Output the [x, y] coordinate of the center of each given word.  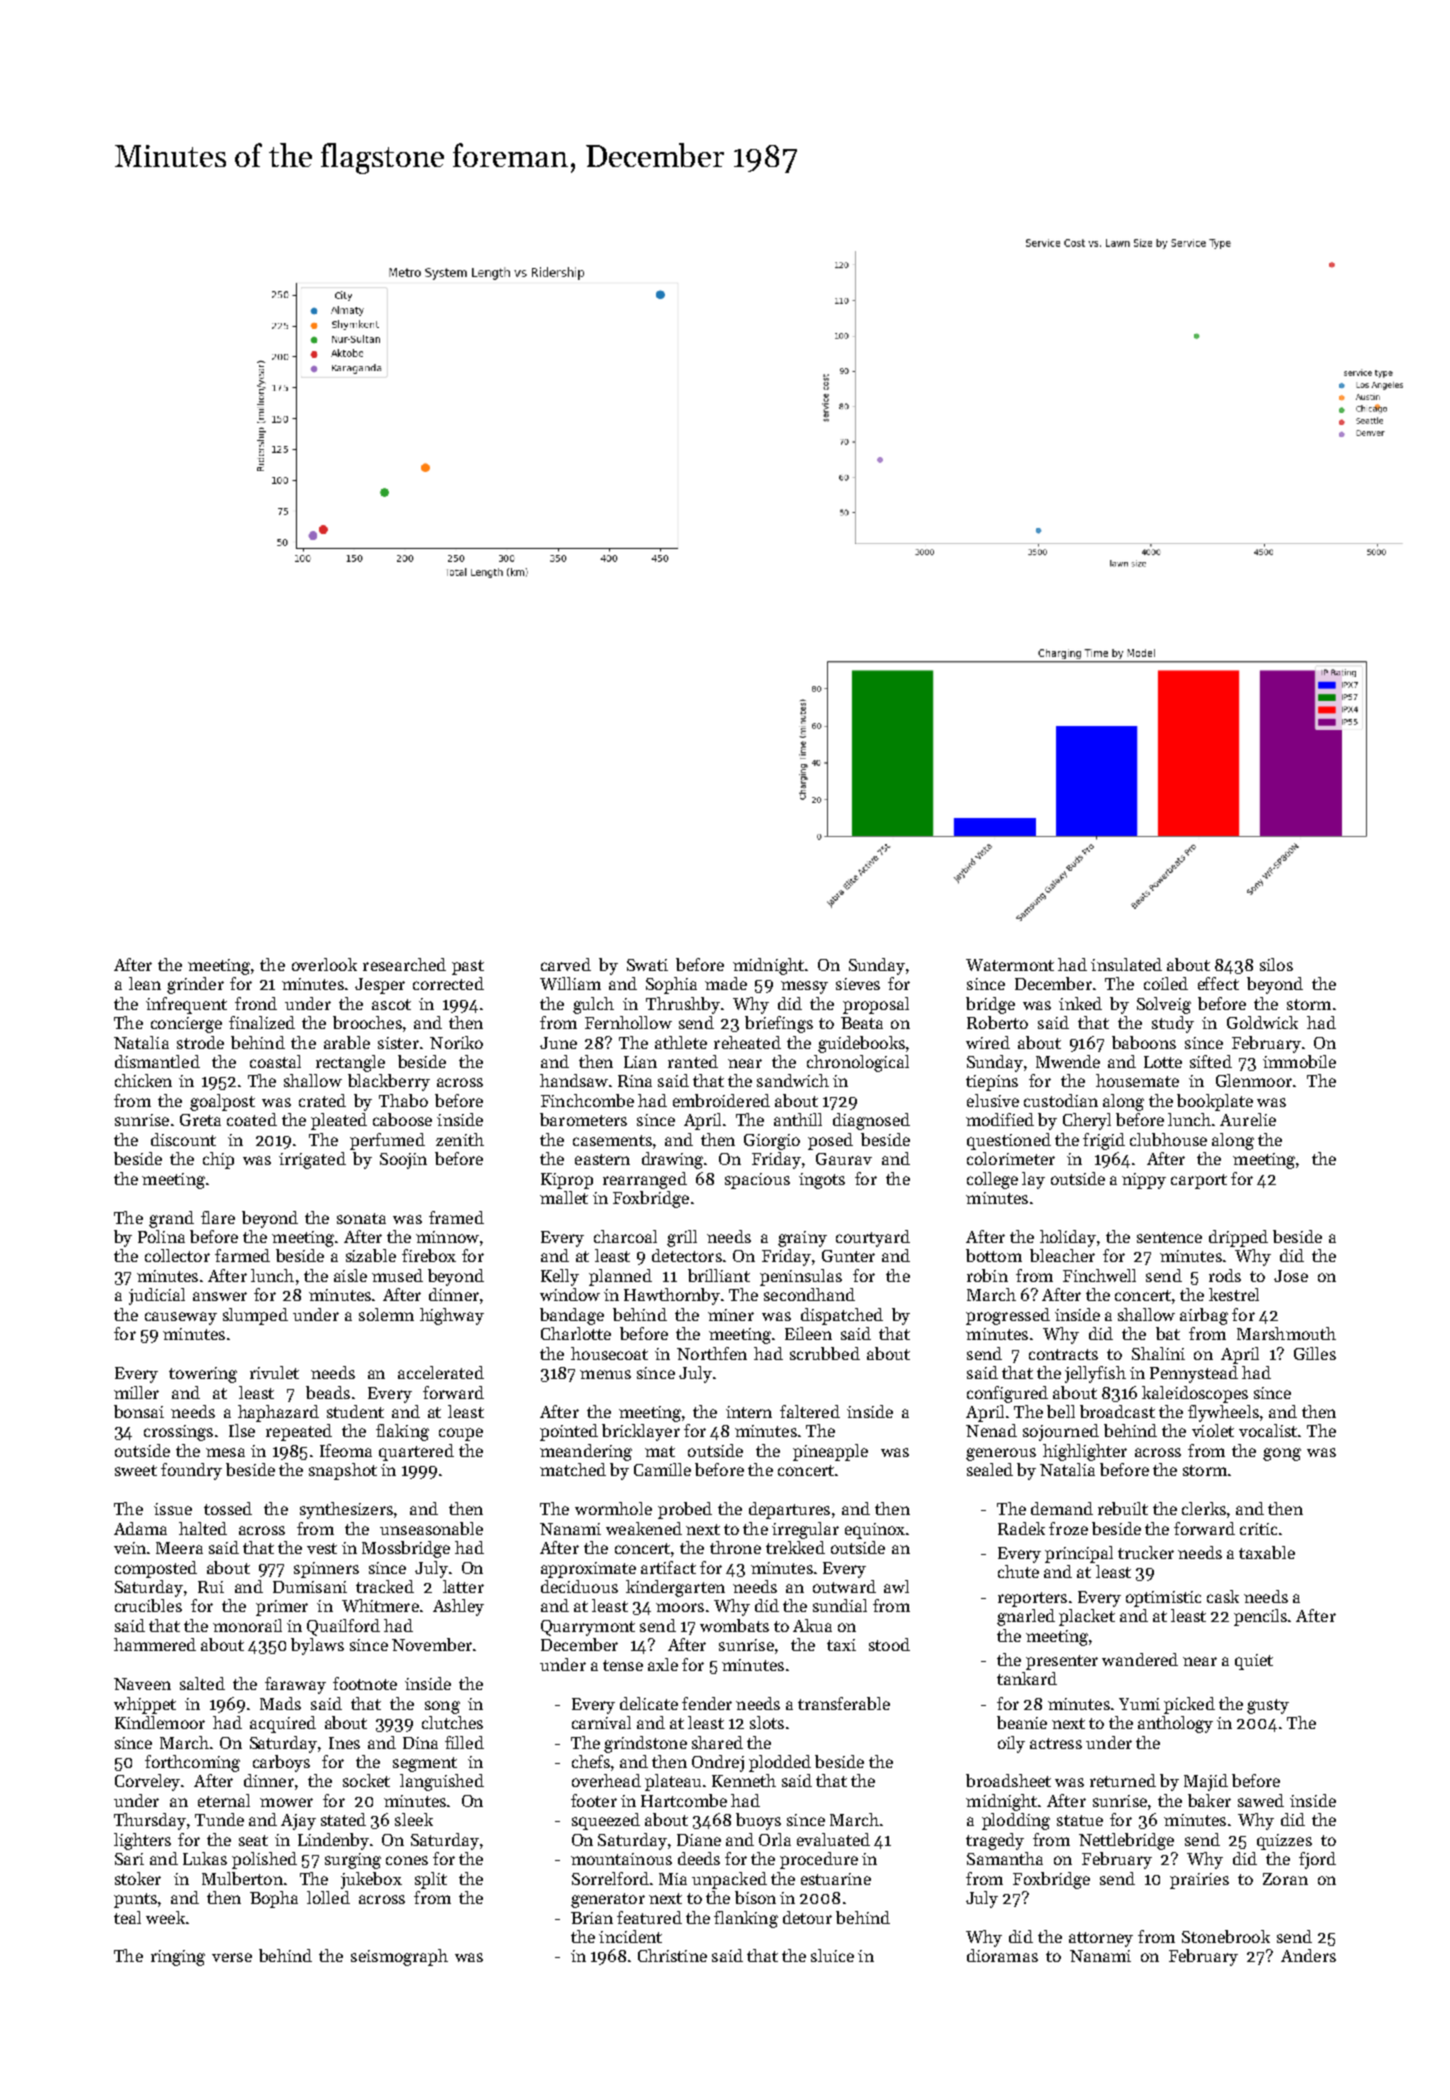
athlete [681, 1042]
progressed [1008, 1316]
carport [1199, 1181]
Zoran [1285, 1879]
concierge [186, 1025]
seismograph [399, 1957]
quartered [416, 1452]
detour [807, 1917]
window [570, 1294]
